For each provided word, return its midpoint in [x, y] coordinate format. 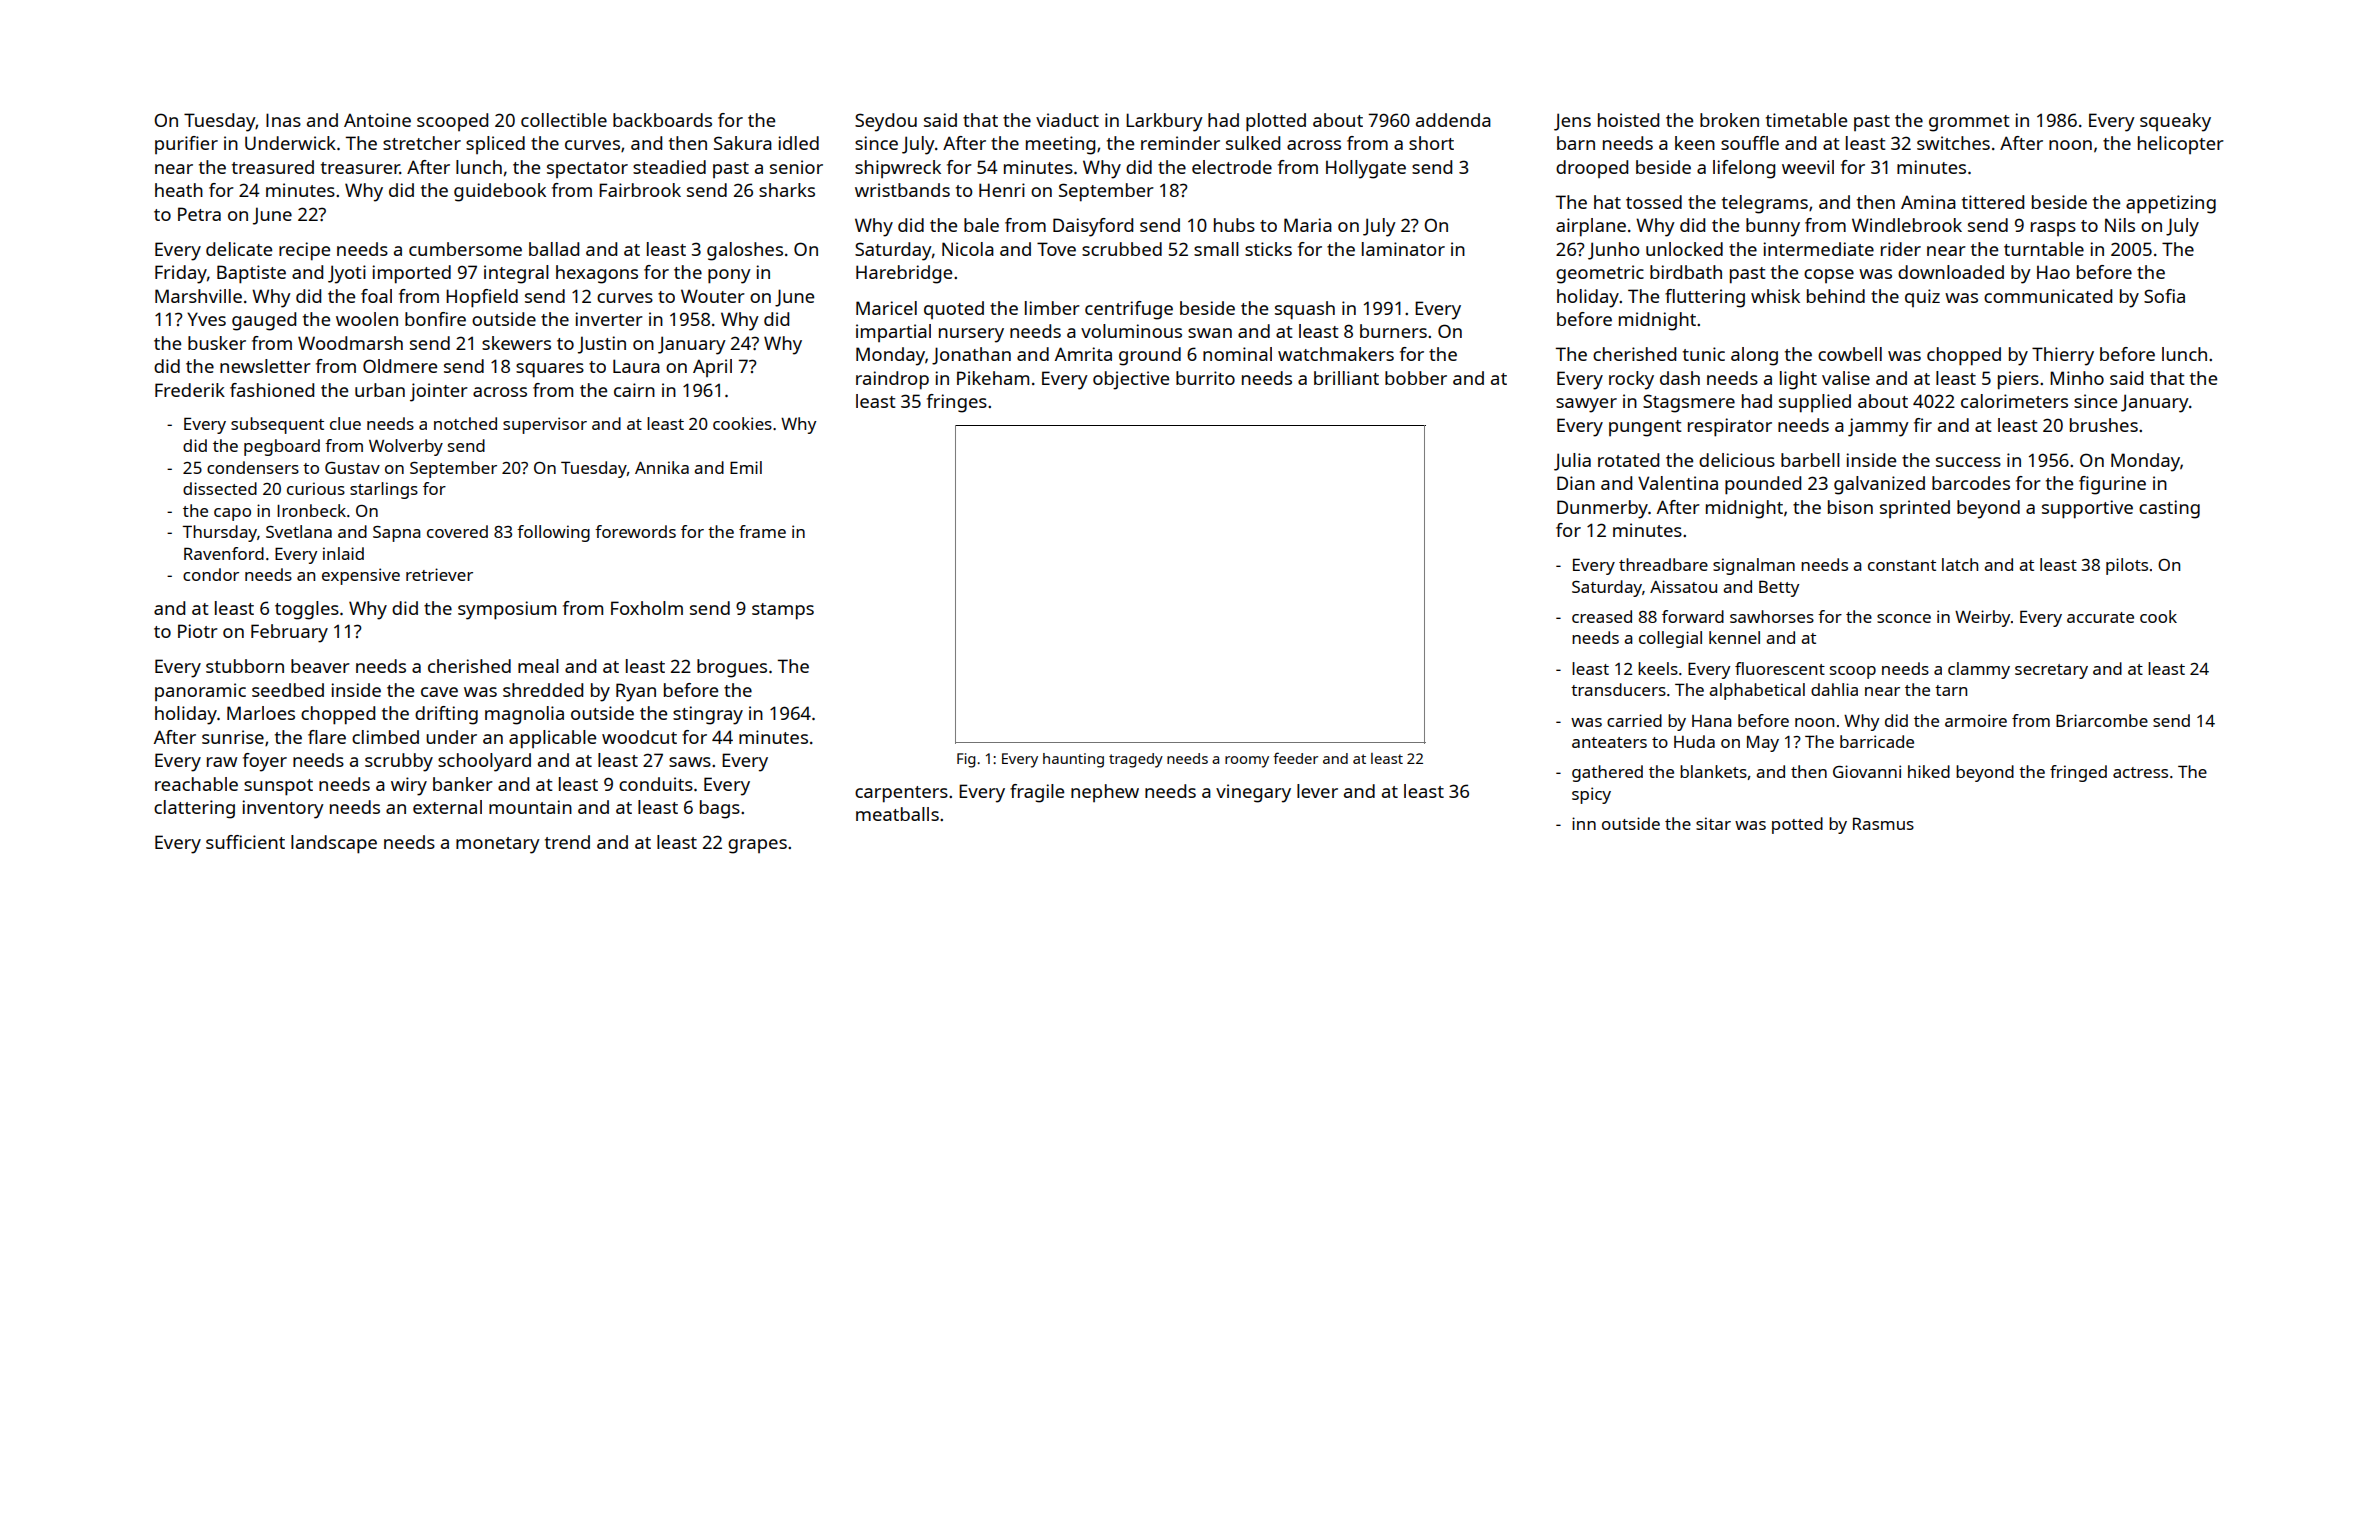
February [289, 633]
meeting [1060, 145]
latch [1960, 564]
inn [1584, 823]
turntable [2044, 249]
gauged [264, 321]
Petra [199, 214]
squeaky [2175, 122]
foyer [265, 762]
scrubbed [1122, 249]
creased [1602, 616]
